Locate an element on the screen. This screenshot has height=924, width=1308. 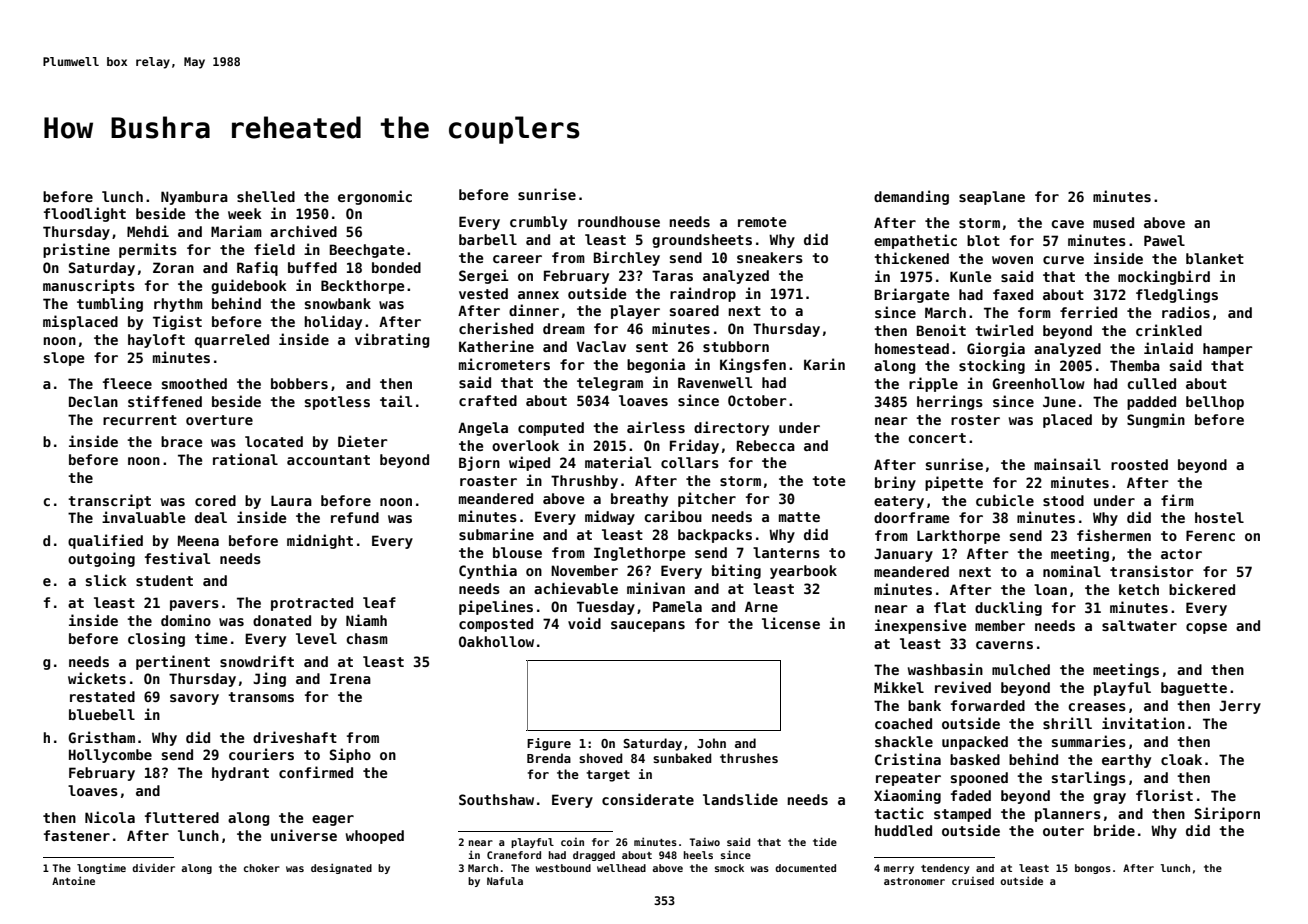
ergonomic is located at coordinates (375, 197).
